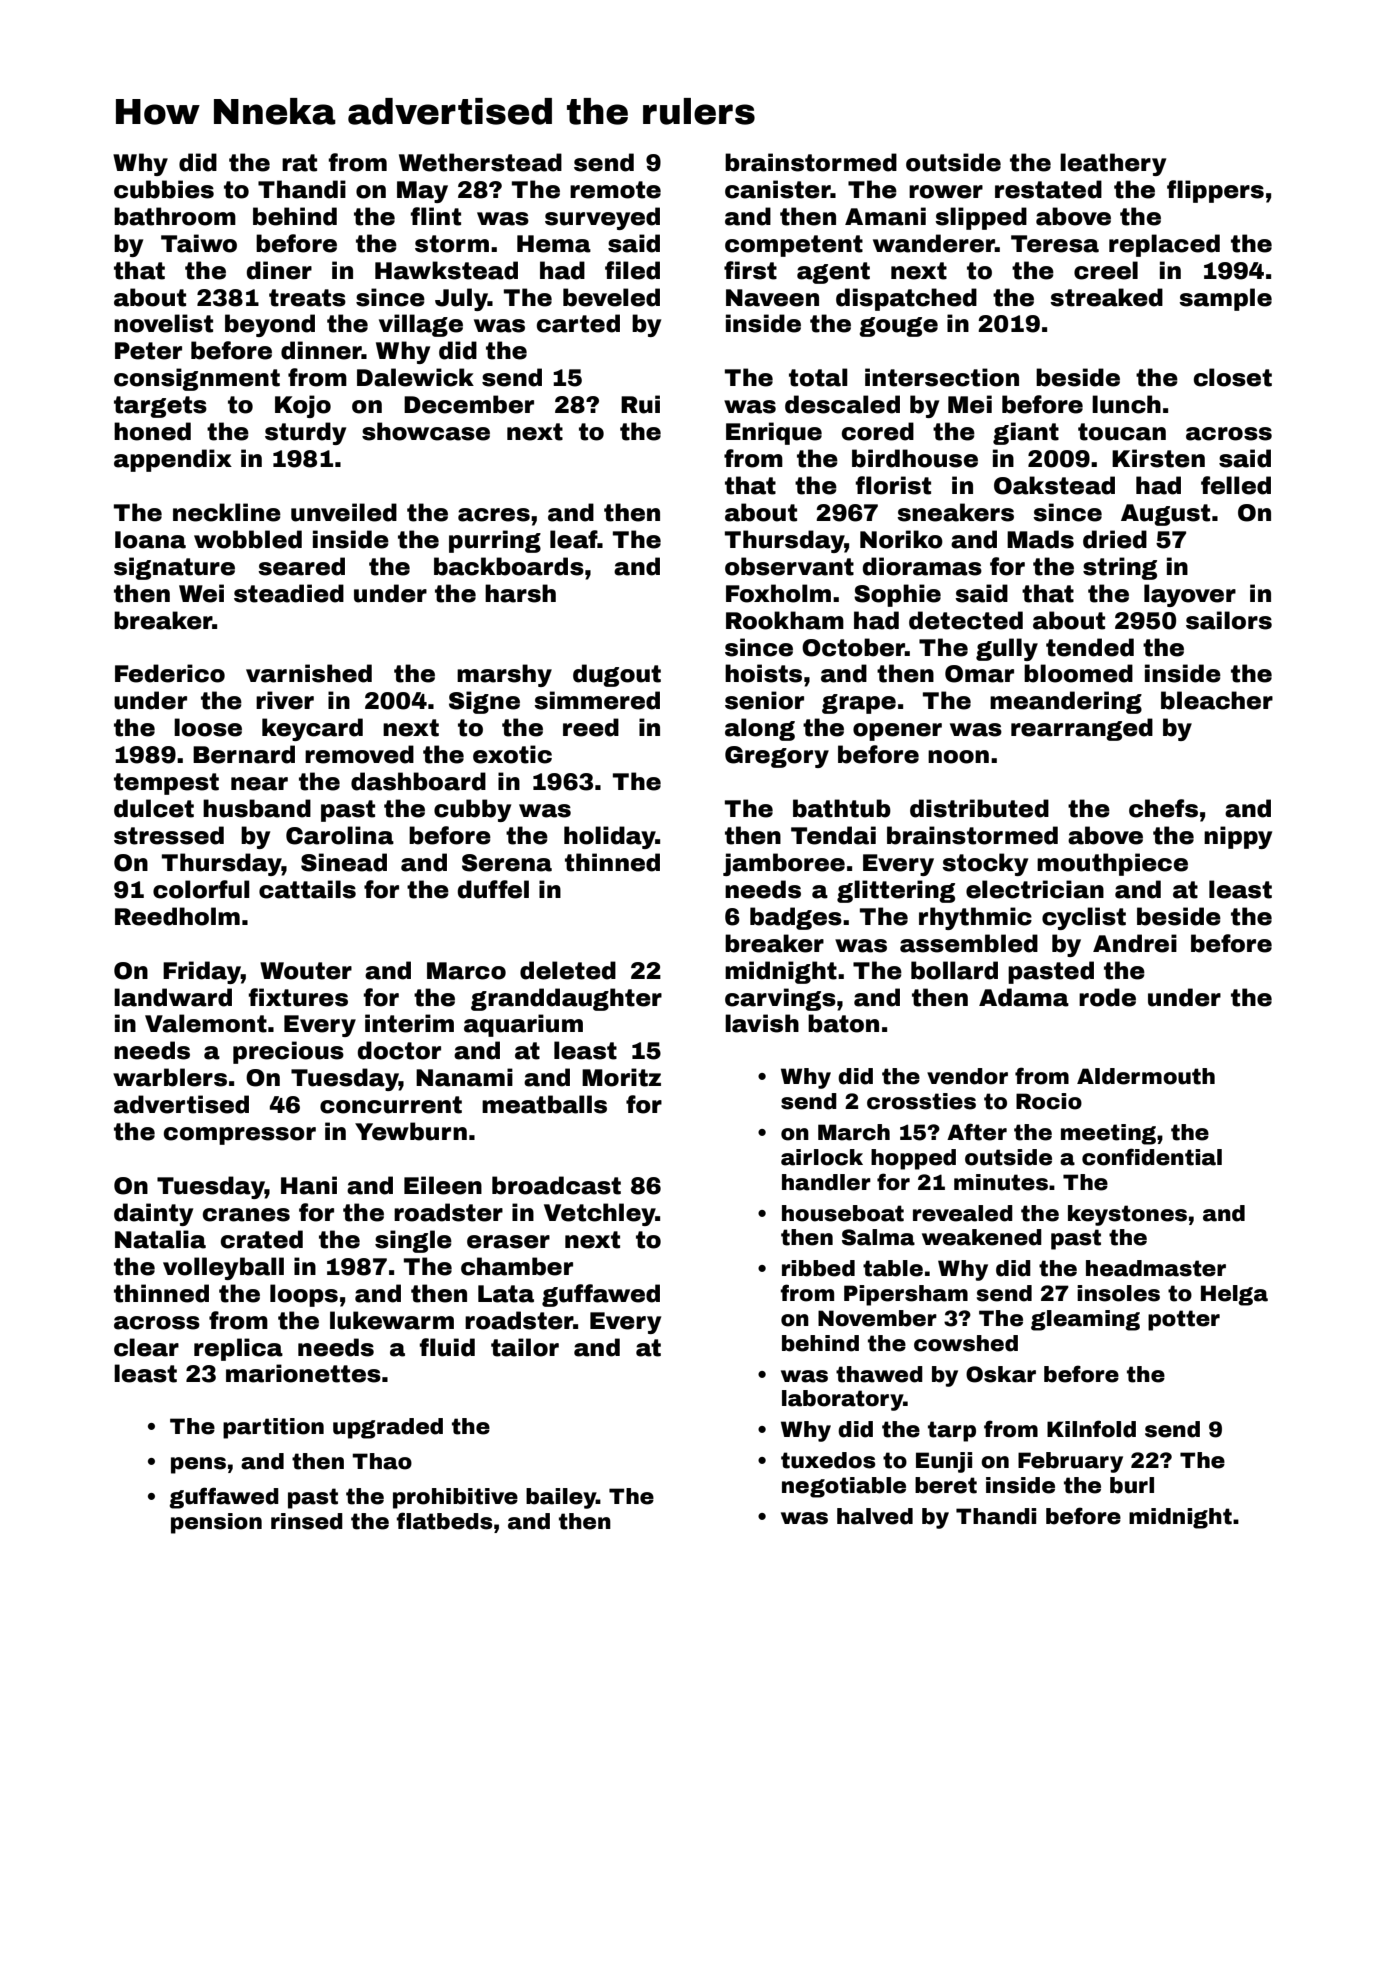 The width and height of the image is (1386, 1969). I want to click on rinsed, so click(307, 1521).
